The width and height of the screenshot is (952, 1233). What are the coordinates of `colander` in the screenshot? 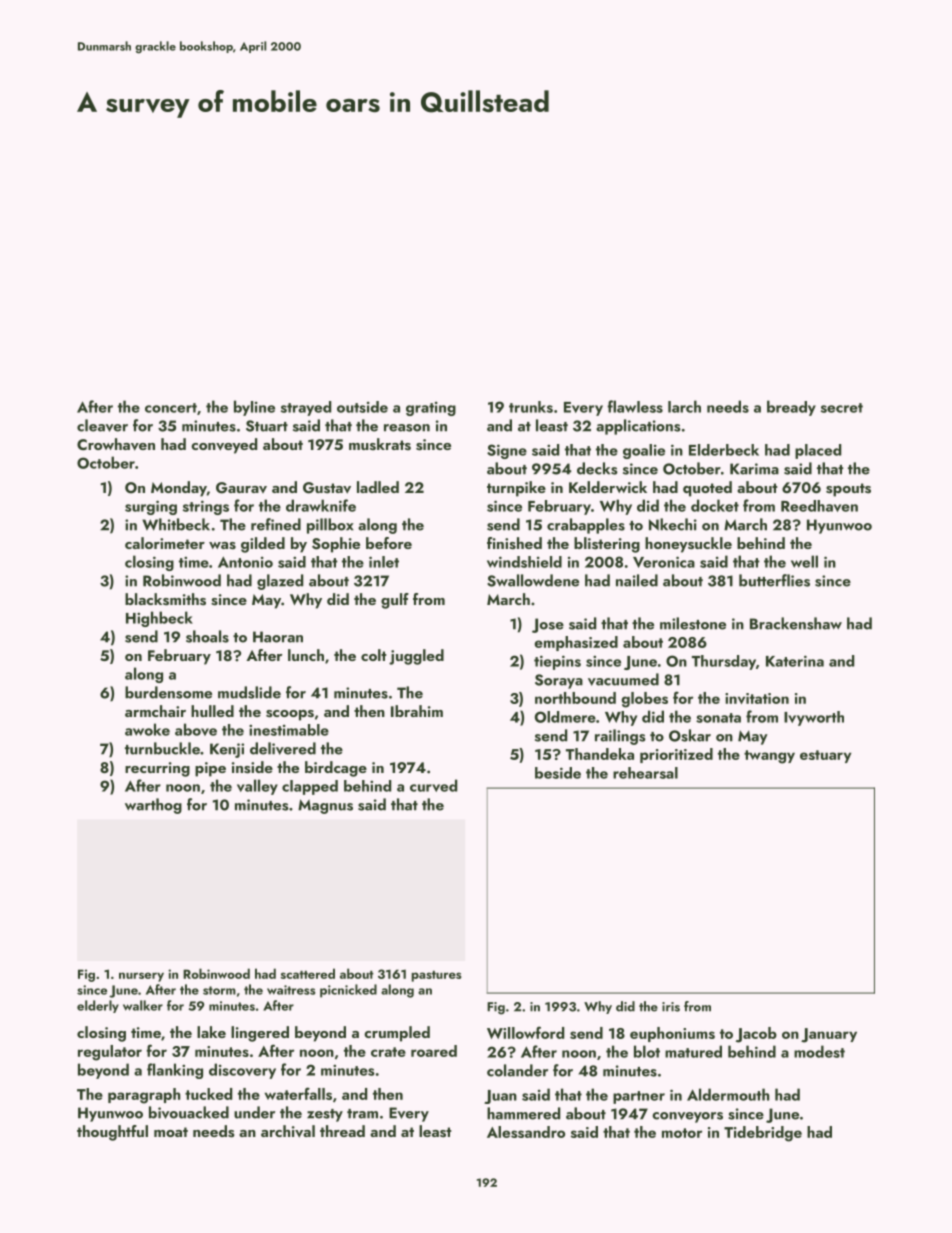 It's located at (517, 1070).
